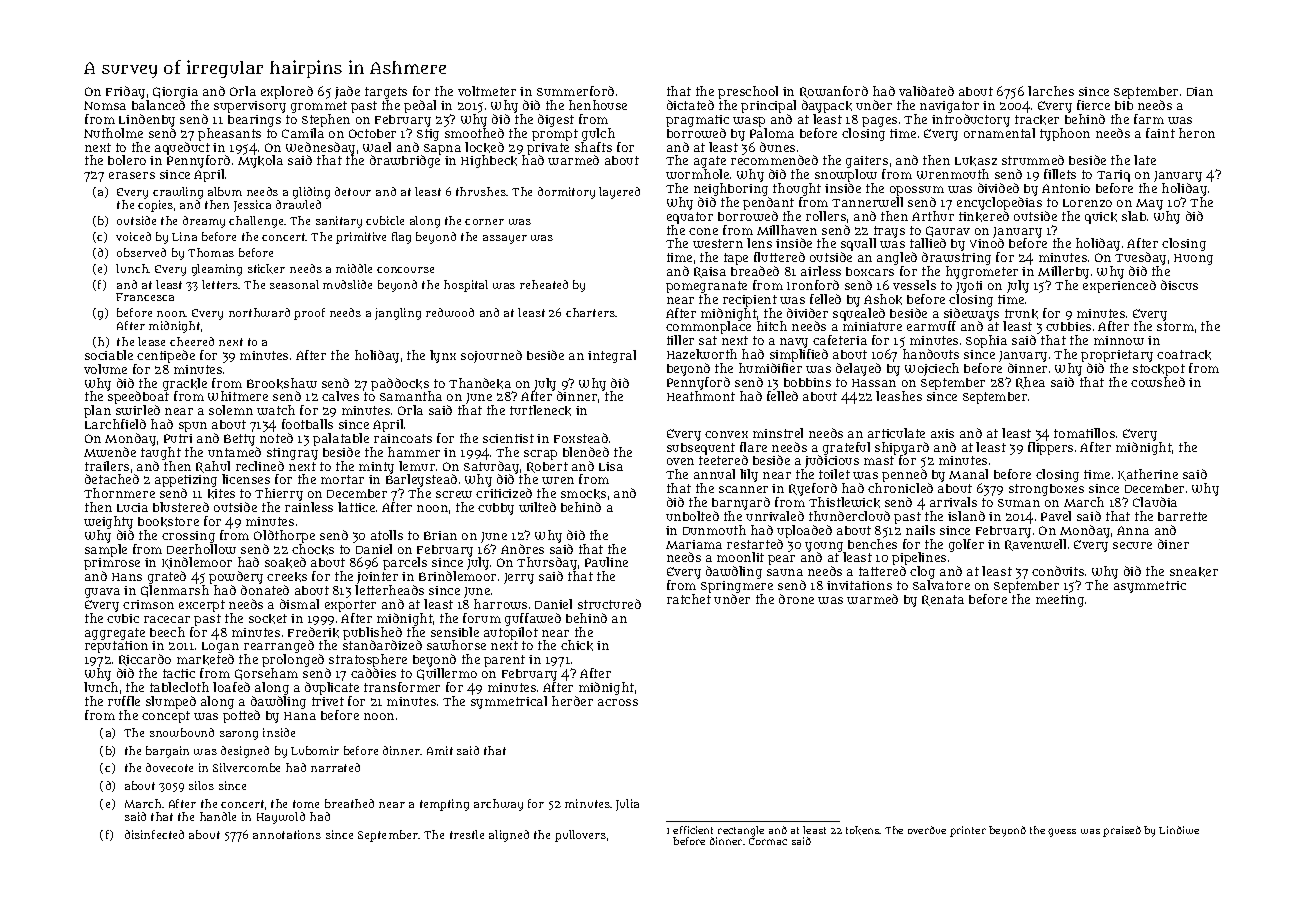 The image size is (1308, 924). I want to click on encyclopedias, so click(999, 203).
